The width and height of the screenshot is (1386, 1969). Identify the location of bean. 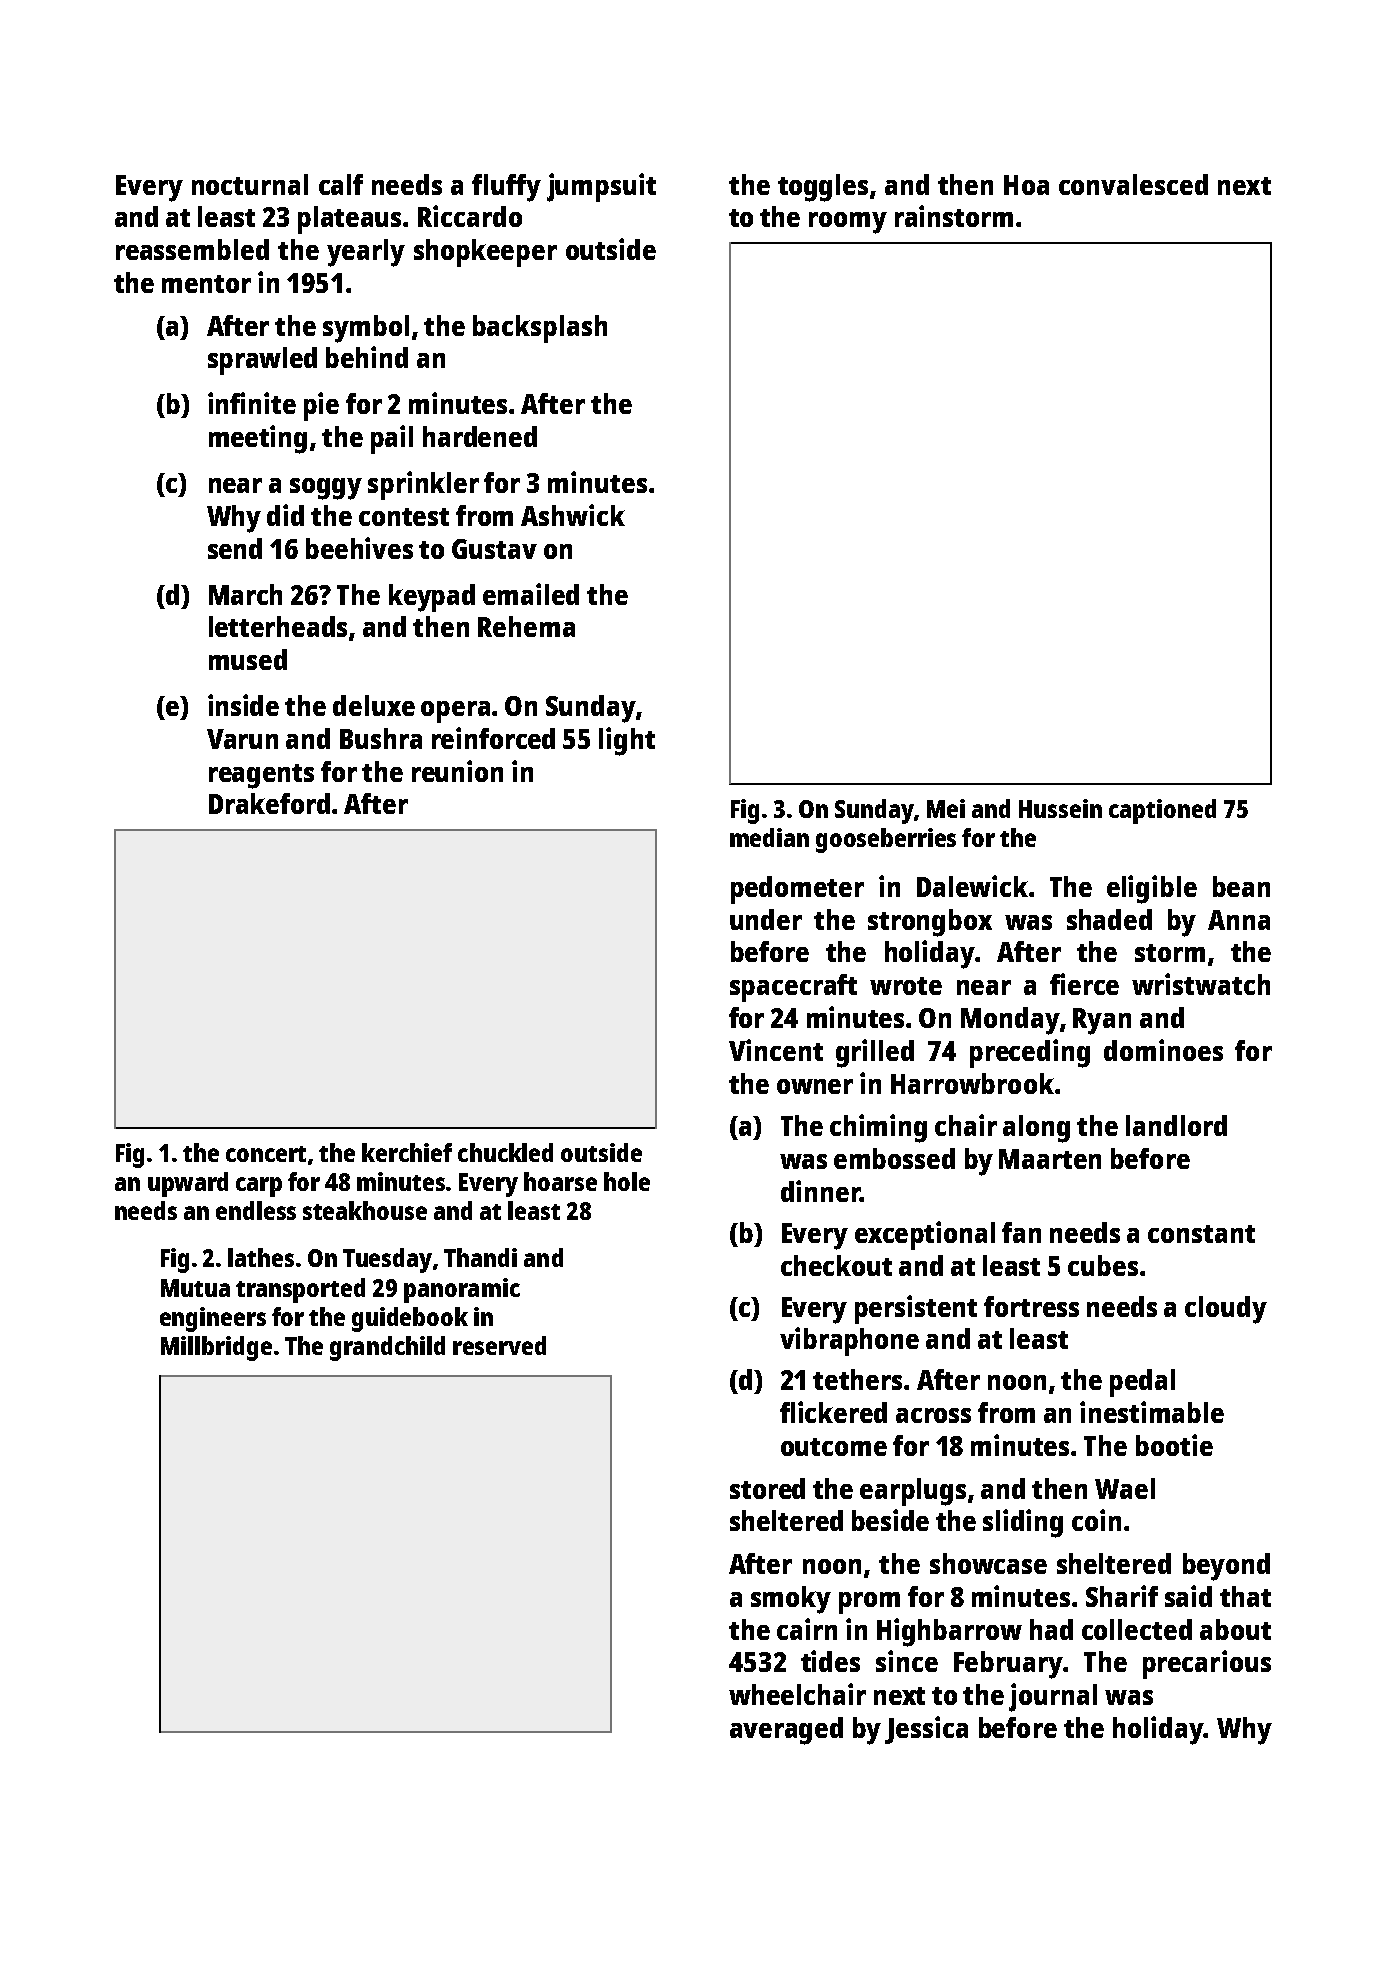
(1241, 886).
